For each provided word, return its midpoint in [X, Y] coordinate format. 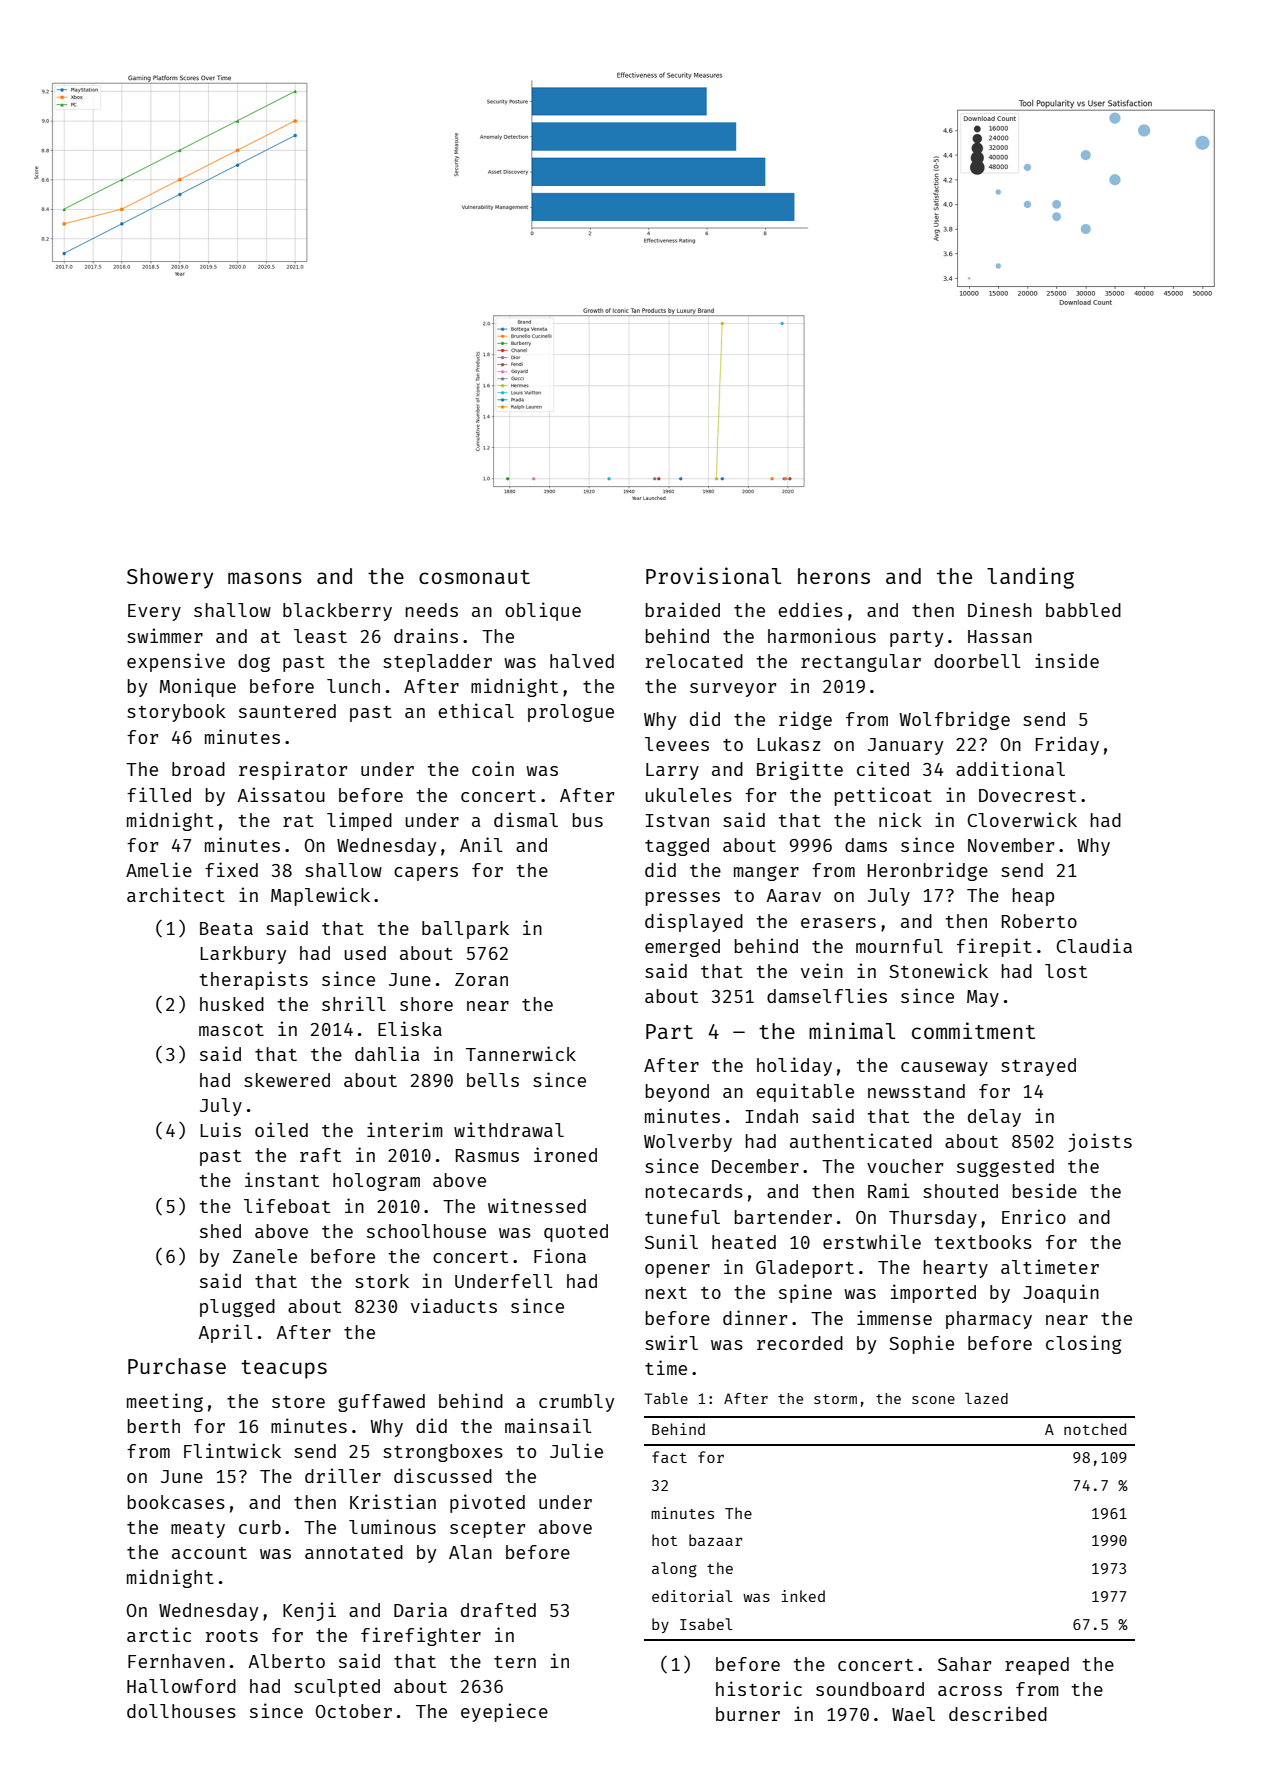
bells [493, 1080]
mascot [231, 1030]
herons [834, 576]
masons [265, 578]
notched [1095, 1429]
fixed [231, 869]
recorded [800, 1343]
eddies [810, 609]
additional [1010, 768]
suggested [1005, 1168]
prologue [571, 713]
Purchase [177, 1366]
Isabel [706, 1624]
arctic [159, 1634]
